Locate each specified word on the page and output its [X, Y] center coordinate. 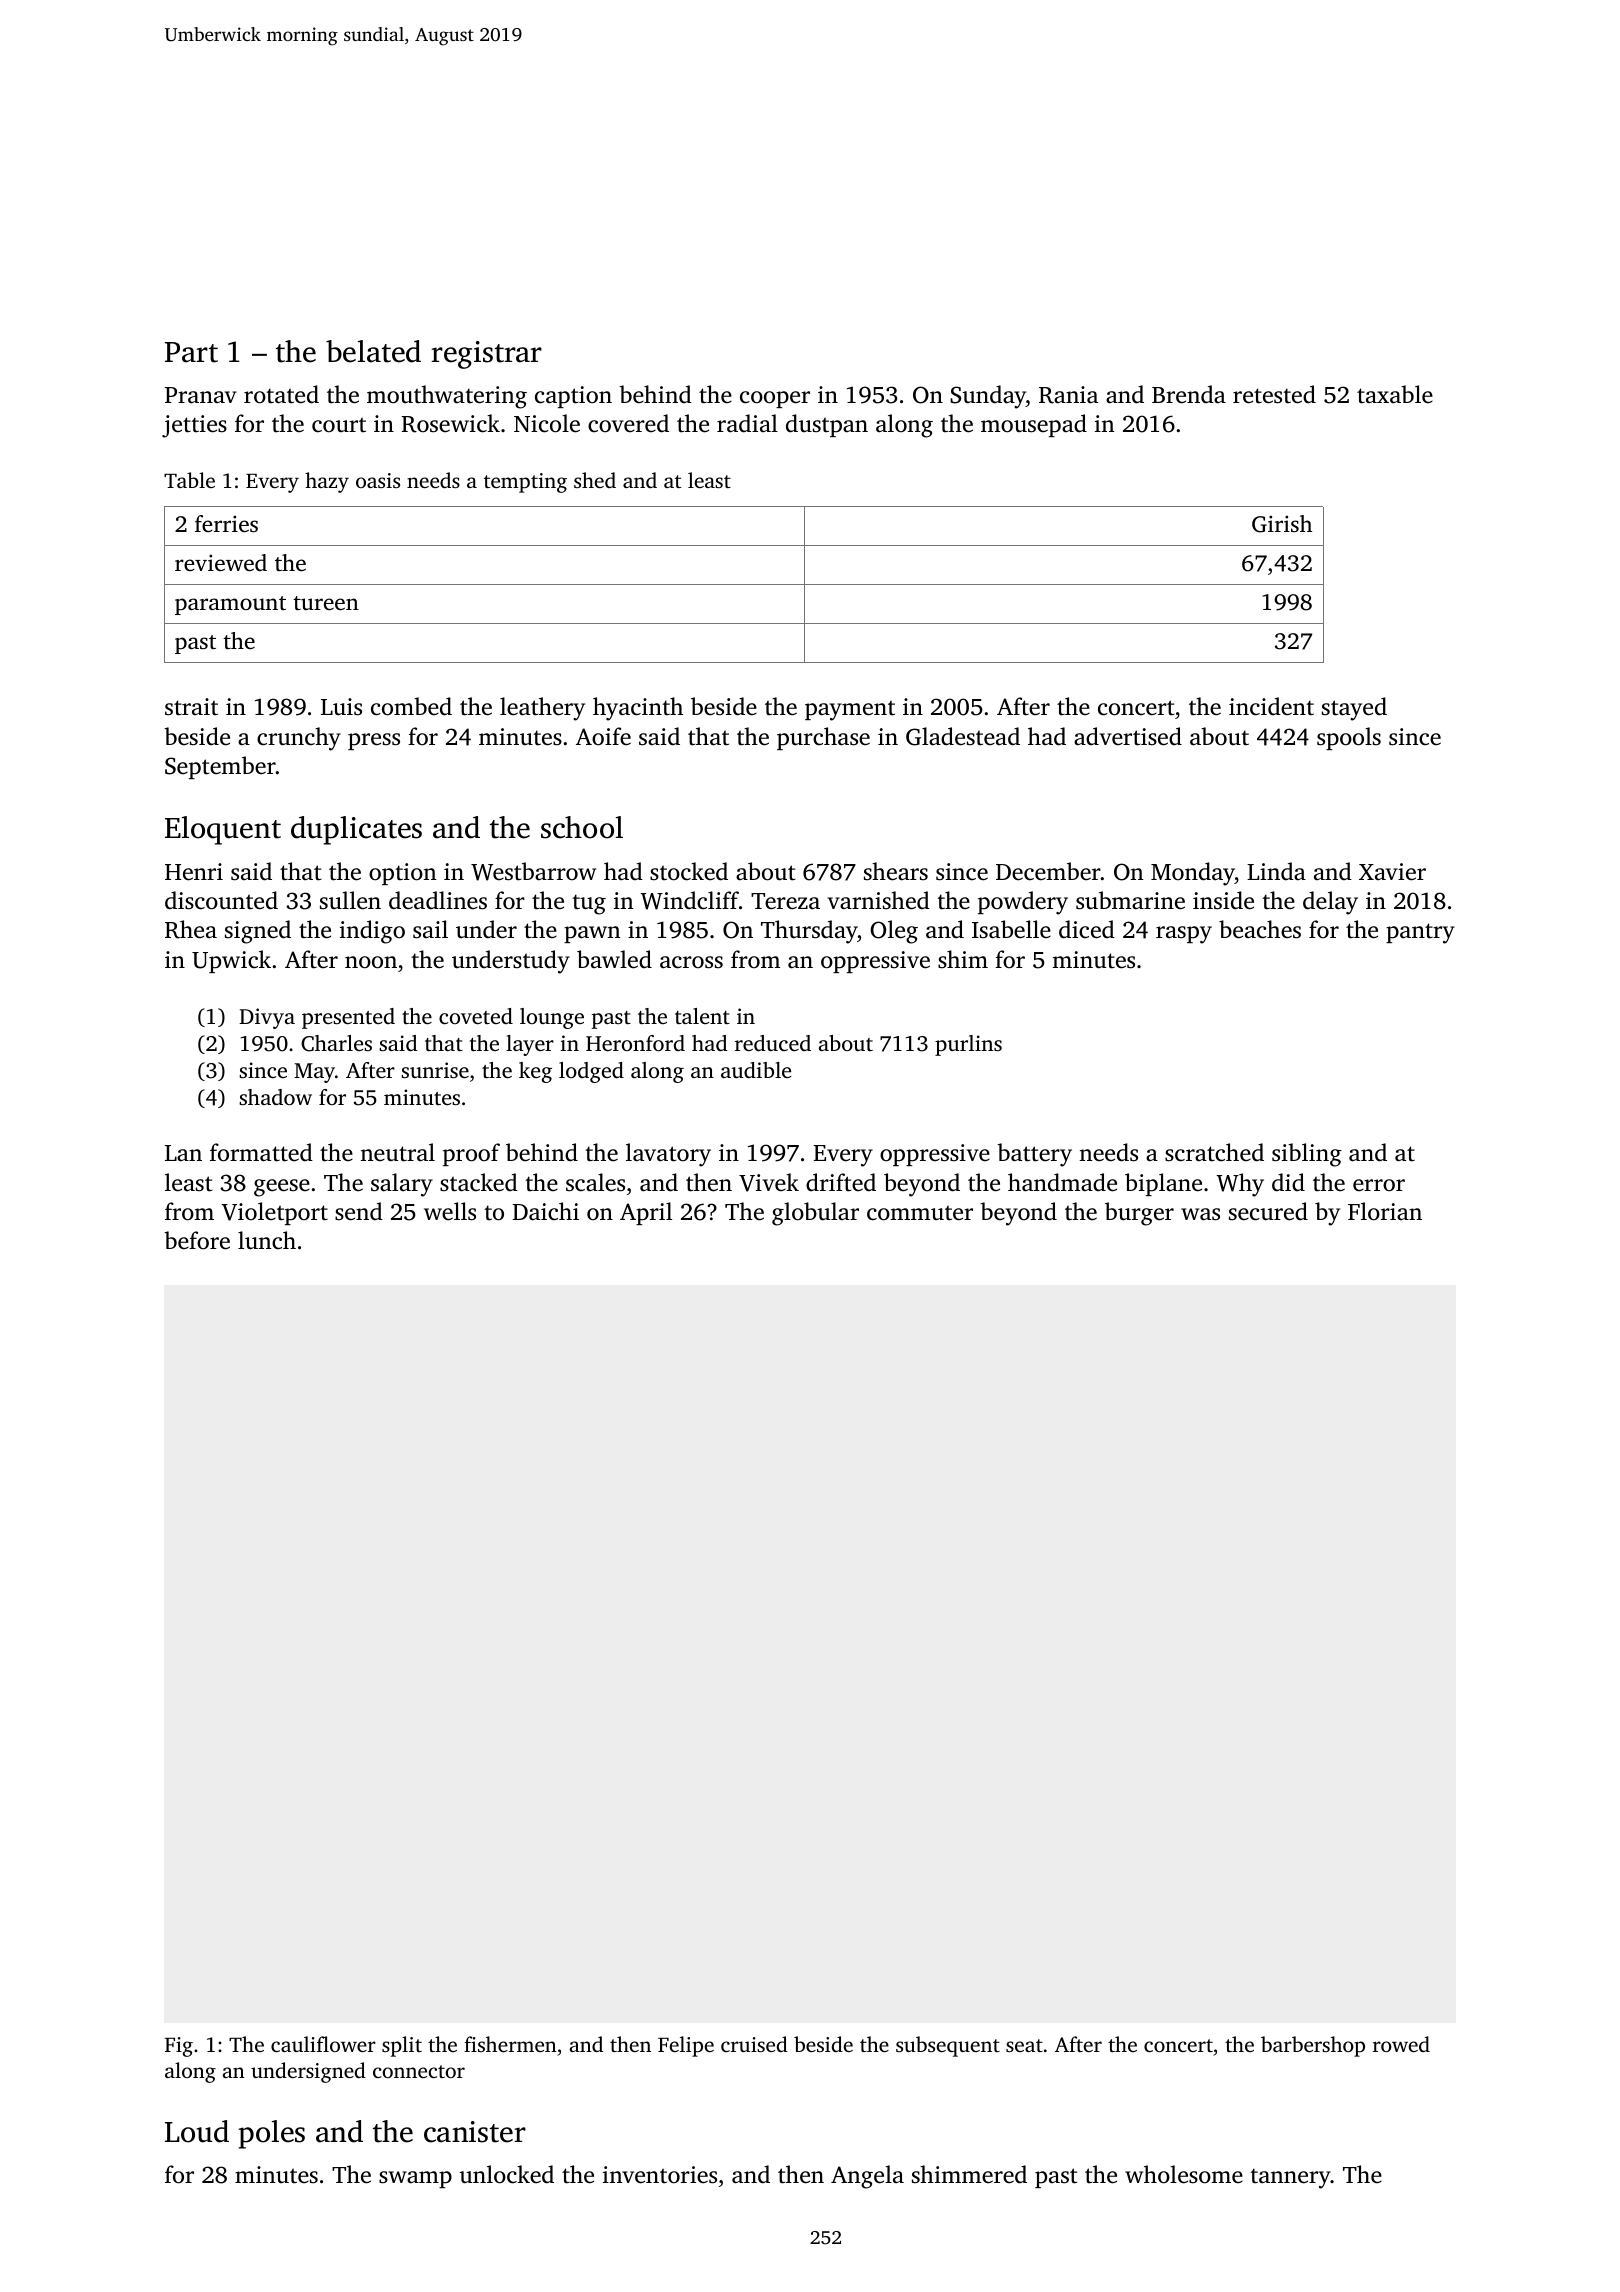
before [197, 1240]
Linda [1276, 871]
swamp [415, 2179]
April [646, 1213]
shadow [275, 1097]
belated [373, 351]
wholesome [1184, 2174]
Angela [867, 2177]
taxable [1395, 394]
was [1200, 1214]
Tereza [785, 901]
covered [628, 423]
